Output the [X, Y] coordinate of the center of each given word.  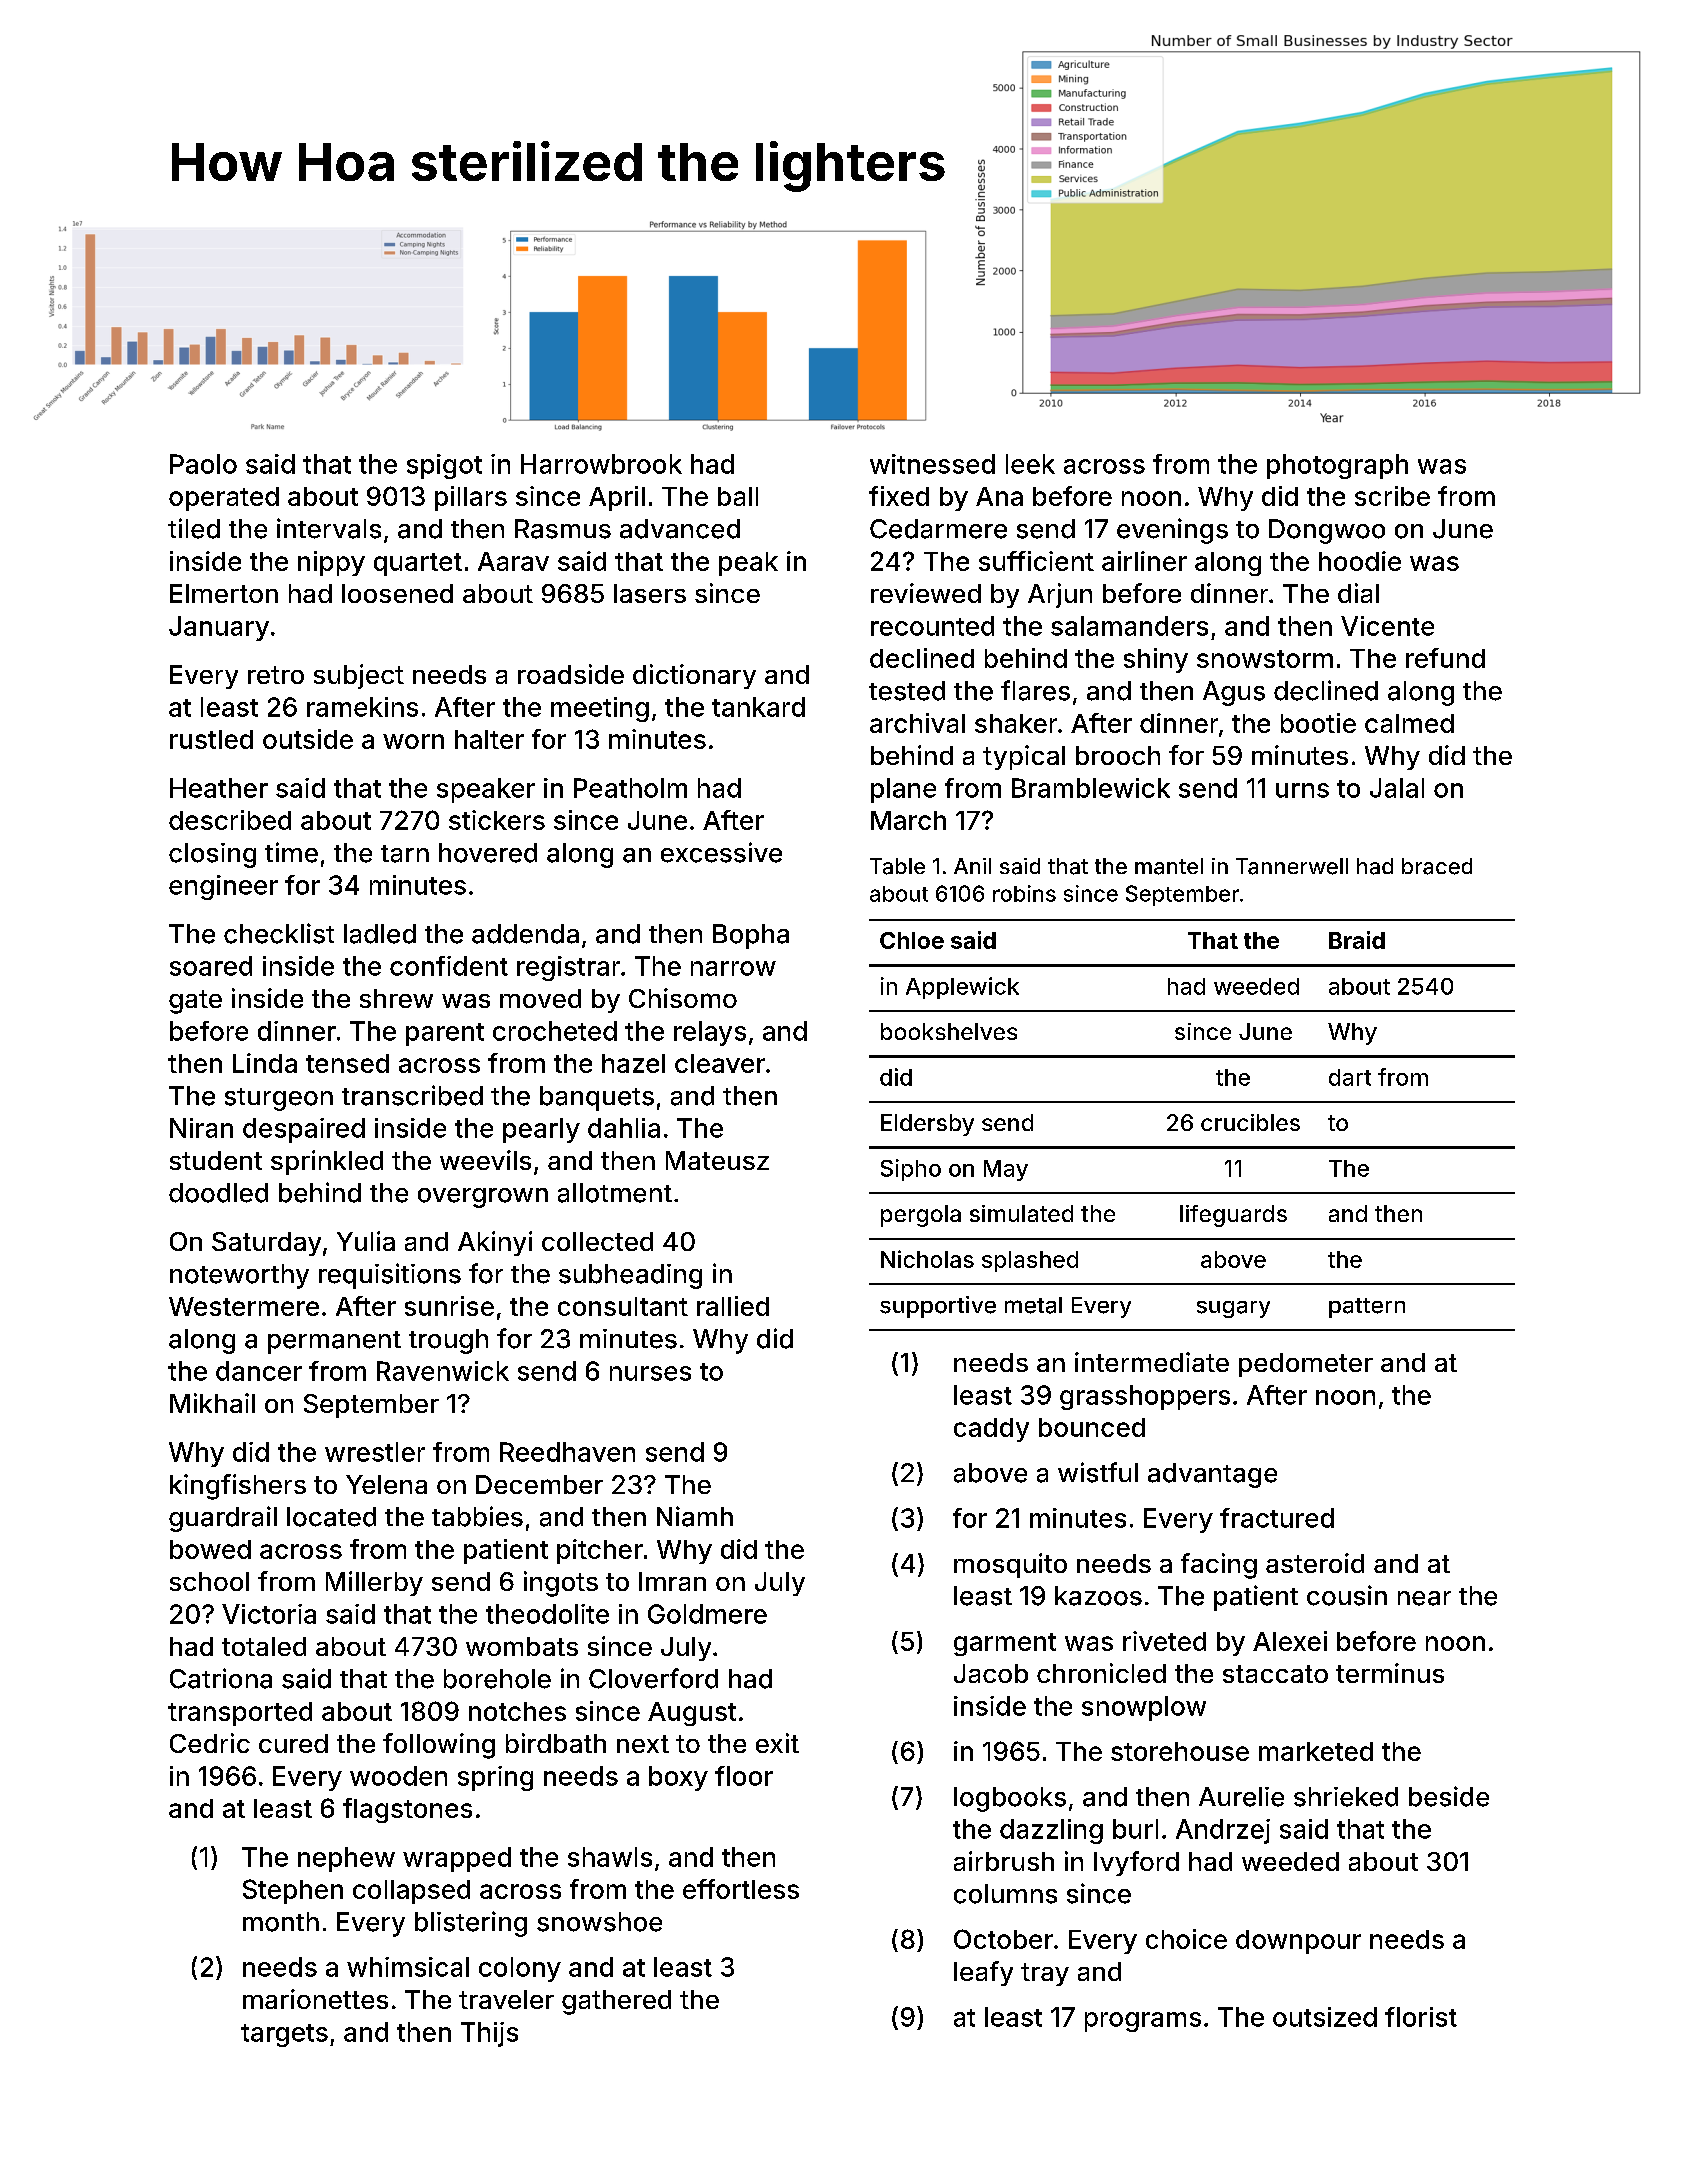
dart [1350, 1077]
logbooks [1010, 1799]
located [331, 1517]
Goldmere [707, 1614]
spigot [444, 466]
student [216, 1160]
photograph [1337, 466]
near [1424, 1598]
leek [1030, 464]
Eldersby [927, 1125]
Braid [1357, 940]
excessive [721, 852]
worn [413, 741]
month [281, 1922]
